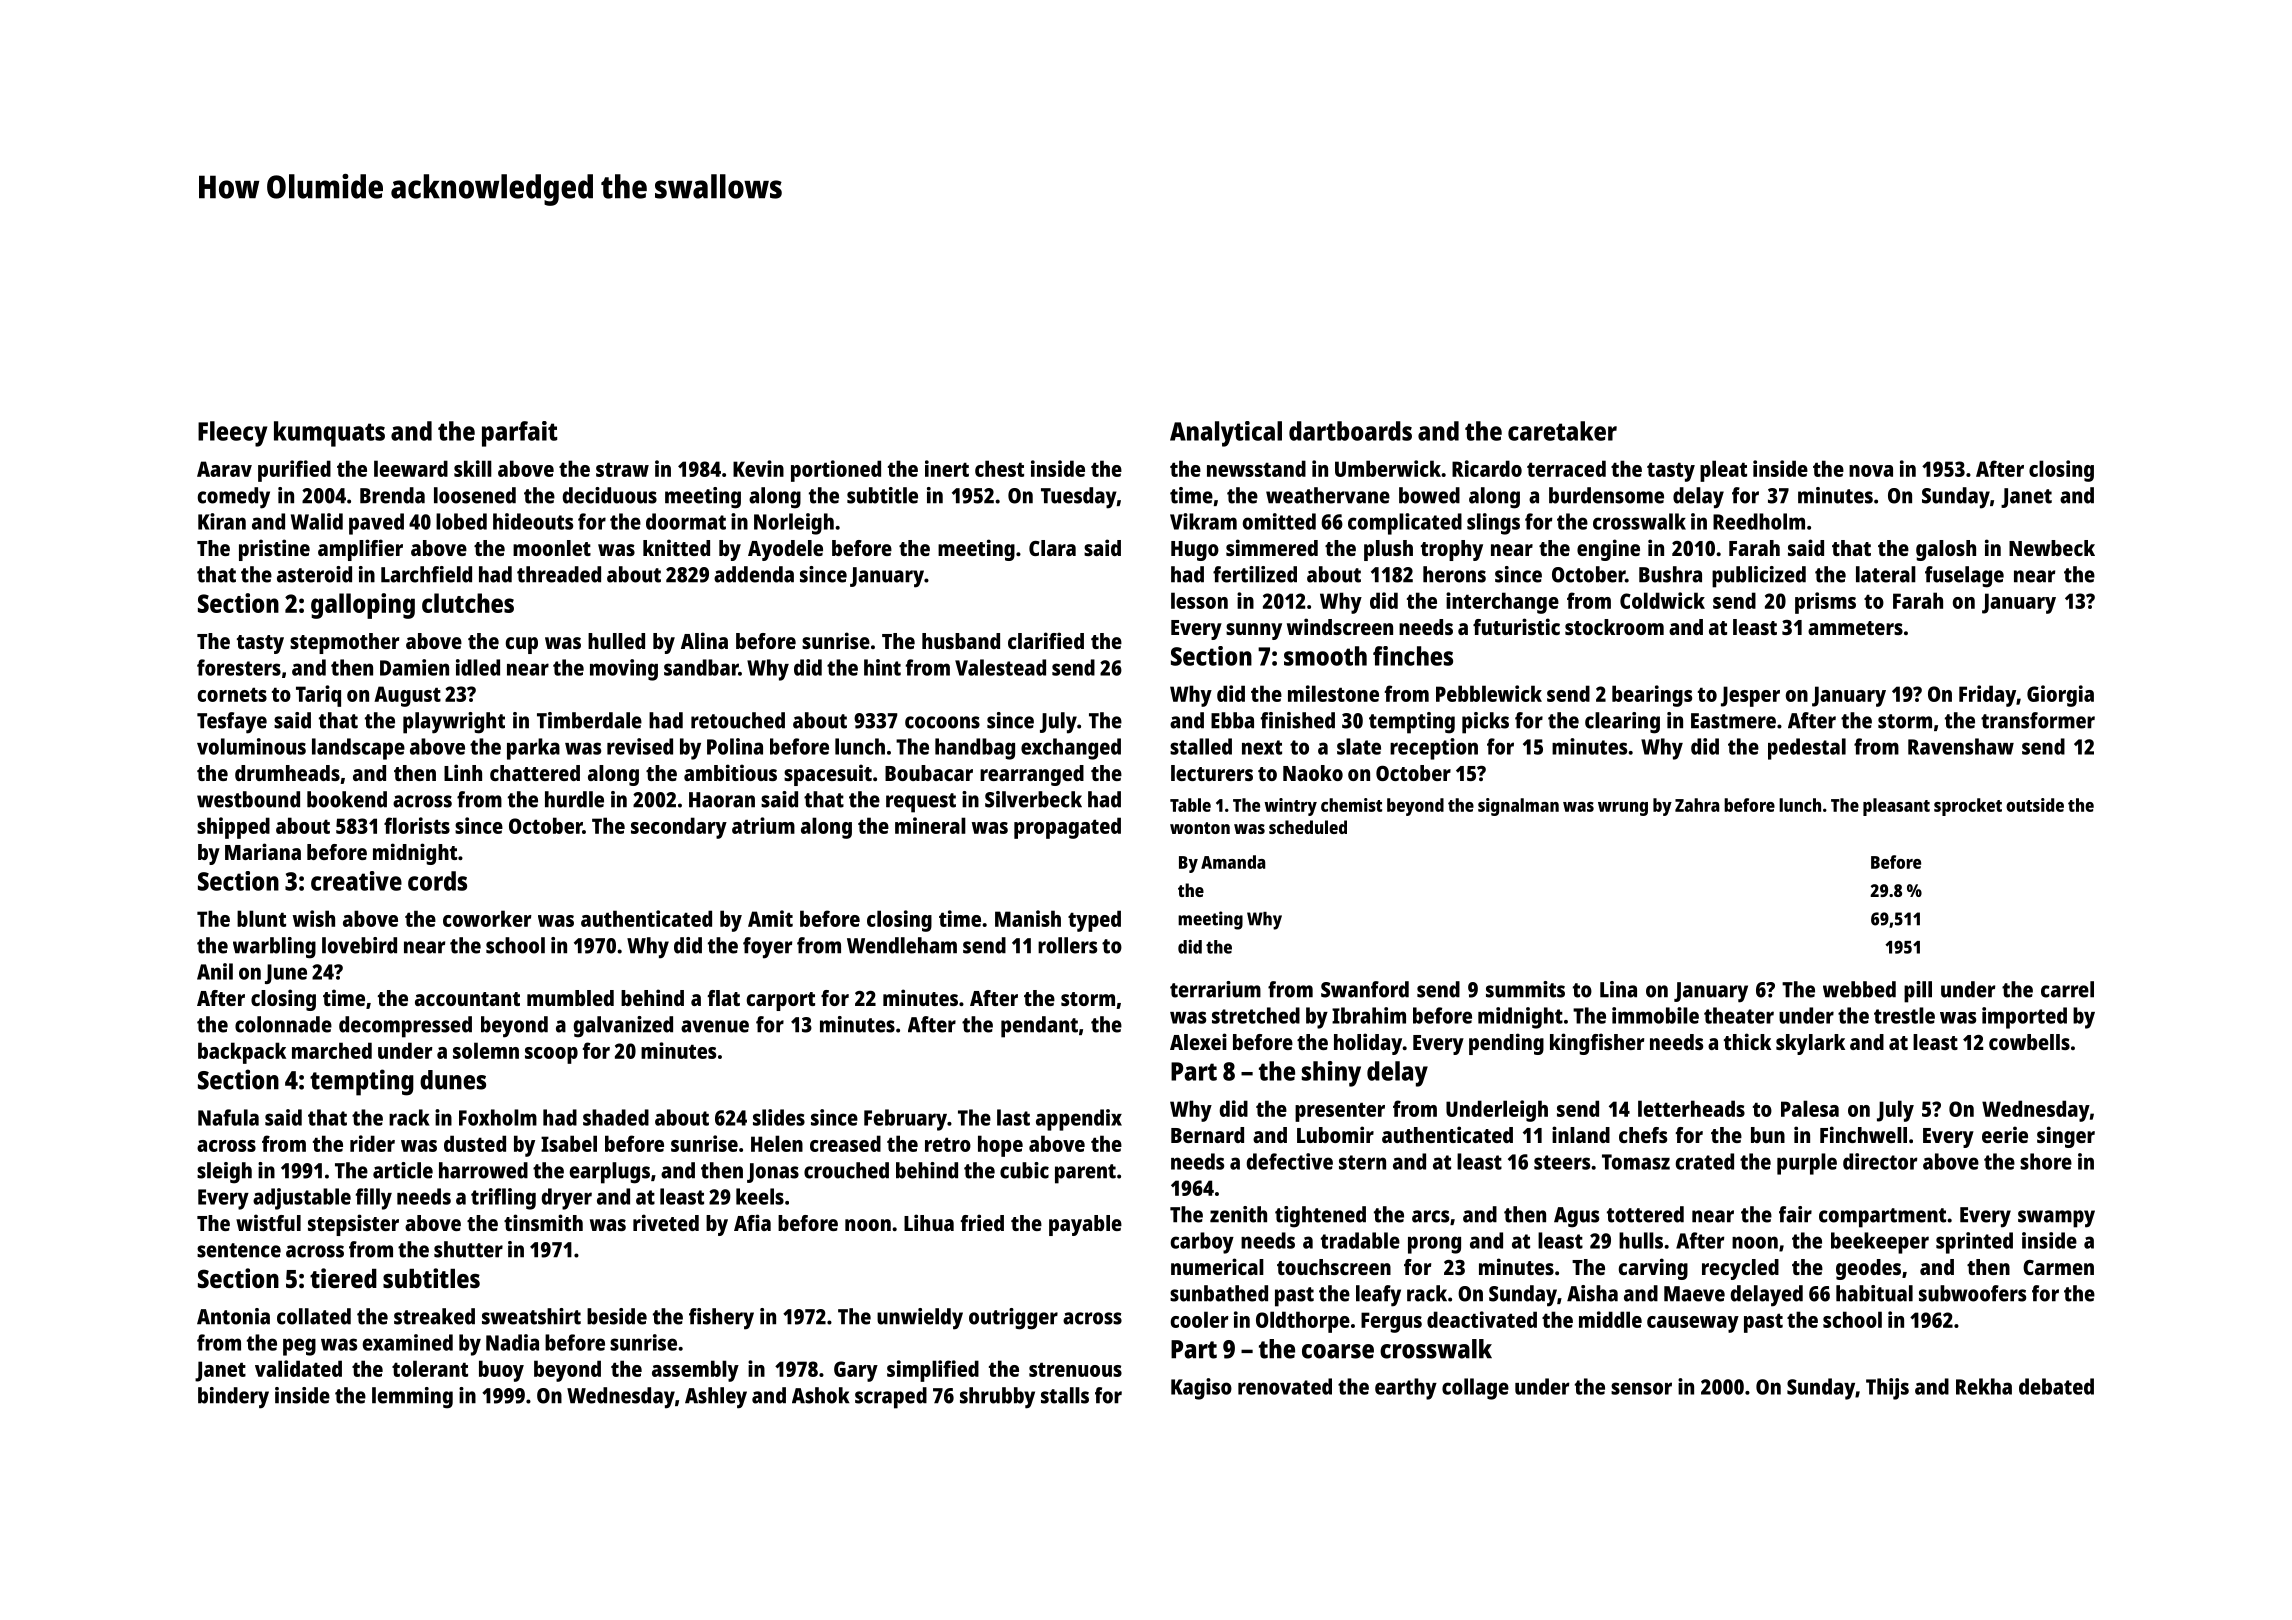 Image resolution: width=2292 pixels, height=1620 pixels. I want to click on skylark, so click(1810, 1044).
